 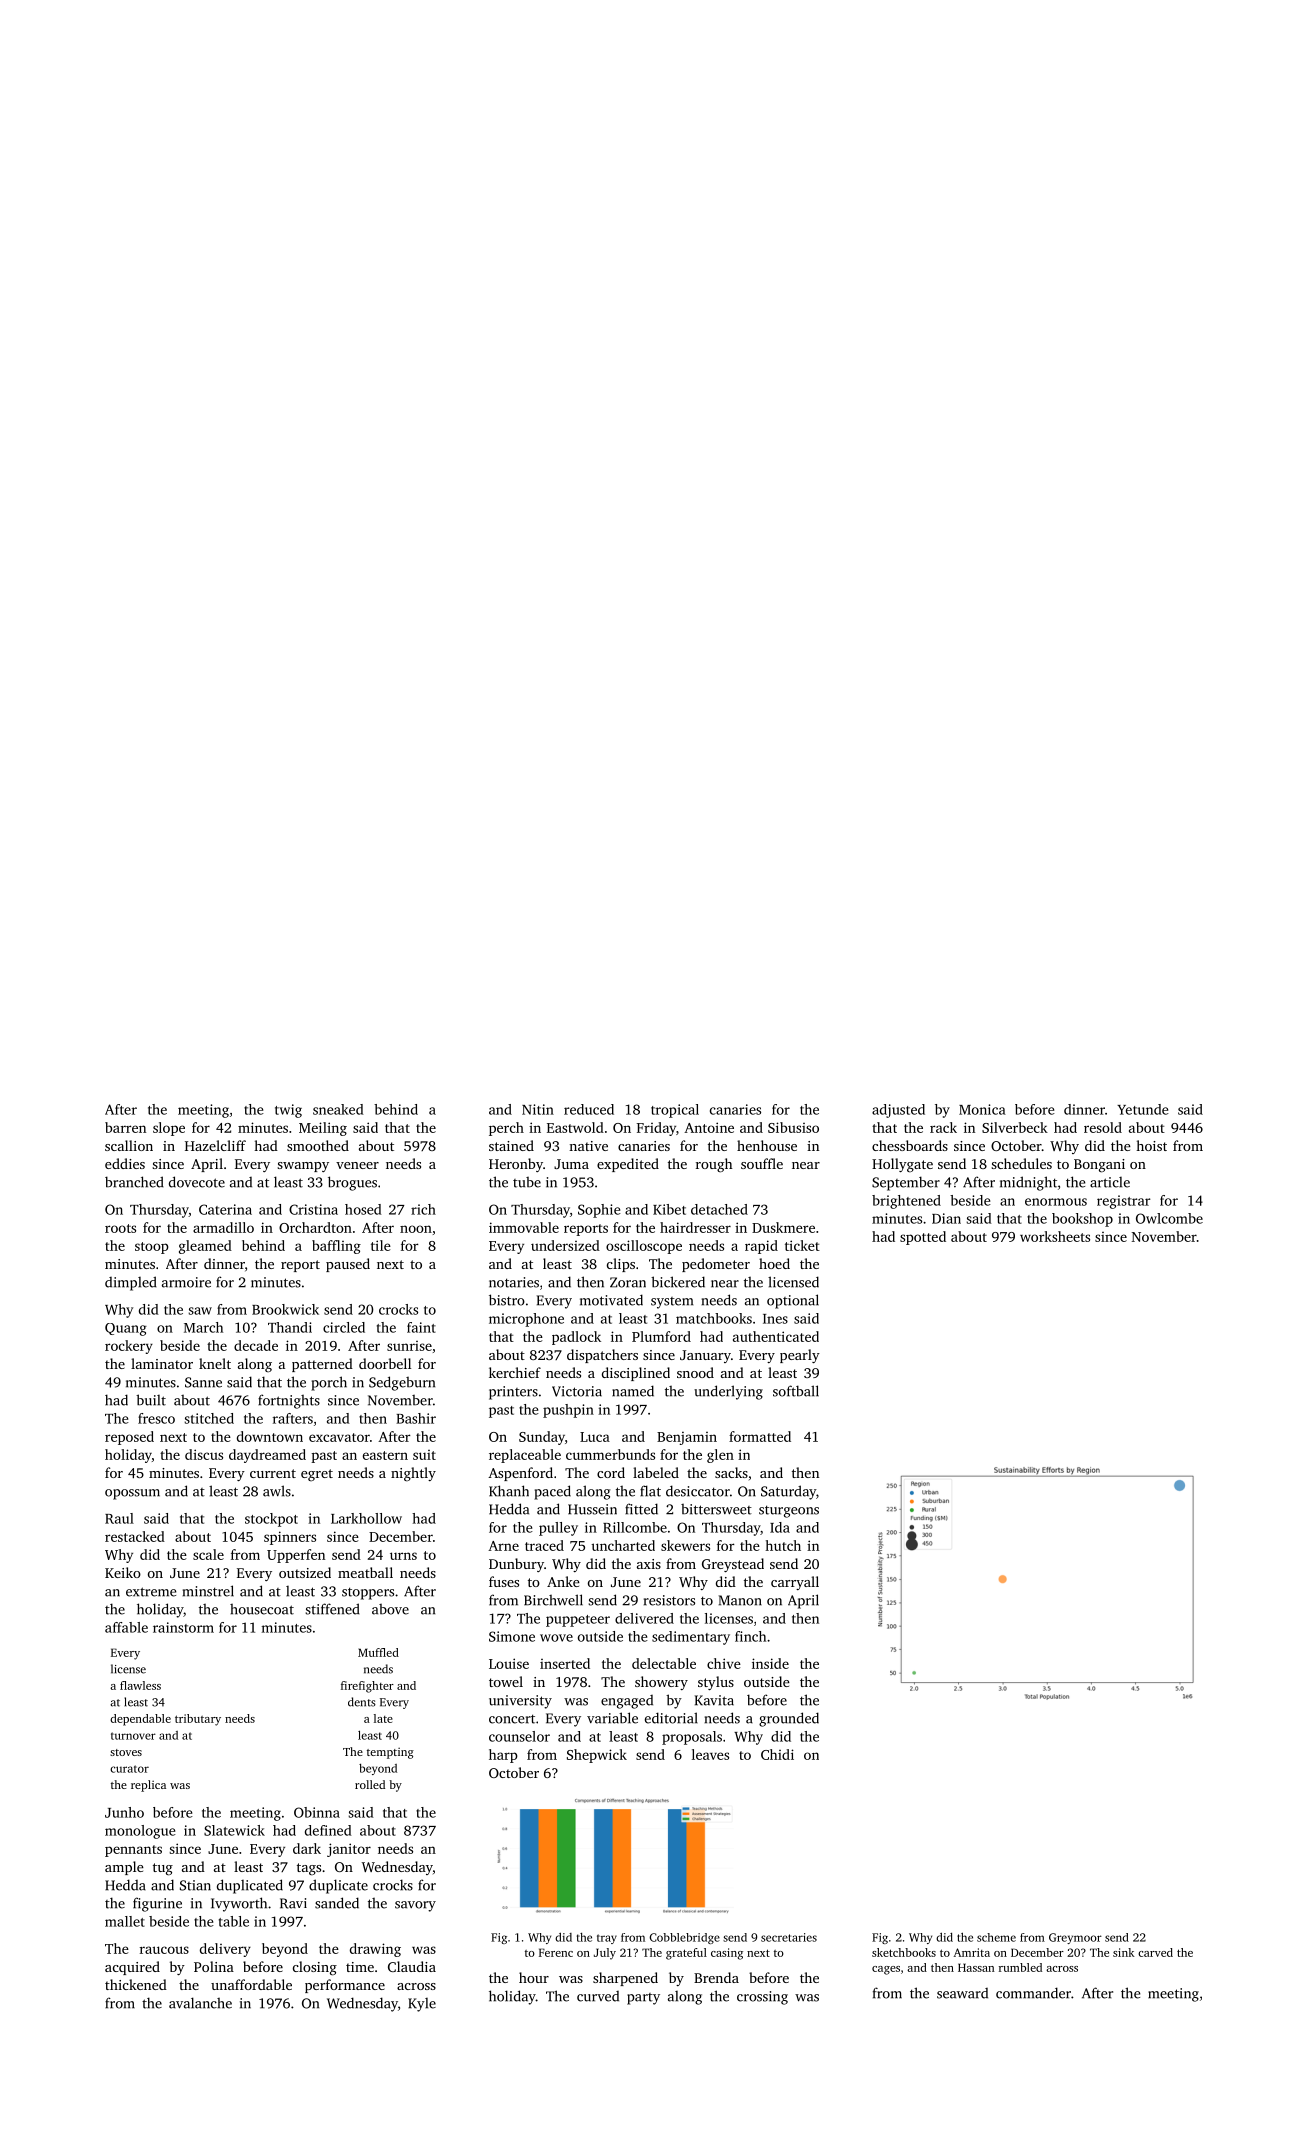 I want to click on hour, so click(x=534, y=1977).
